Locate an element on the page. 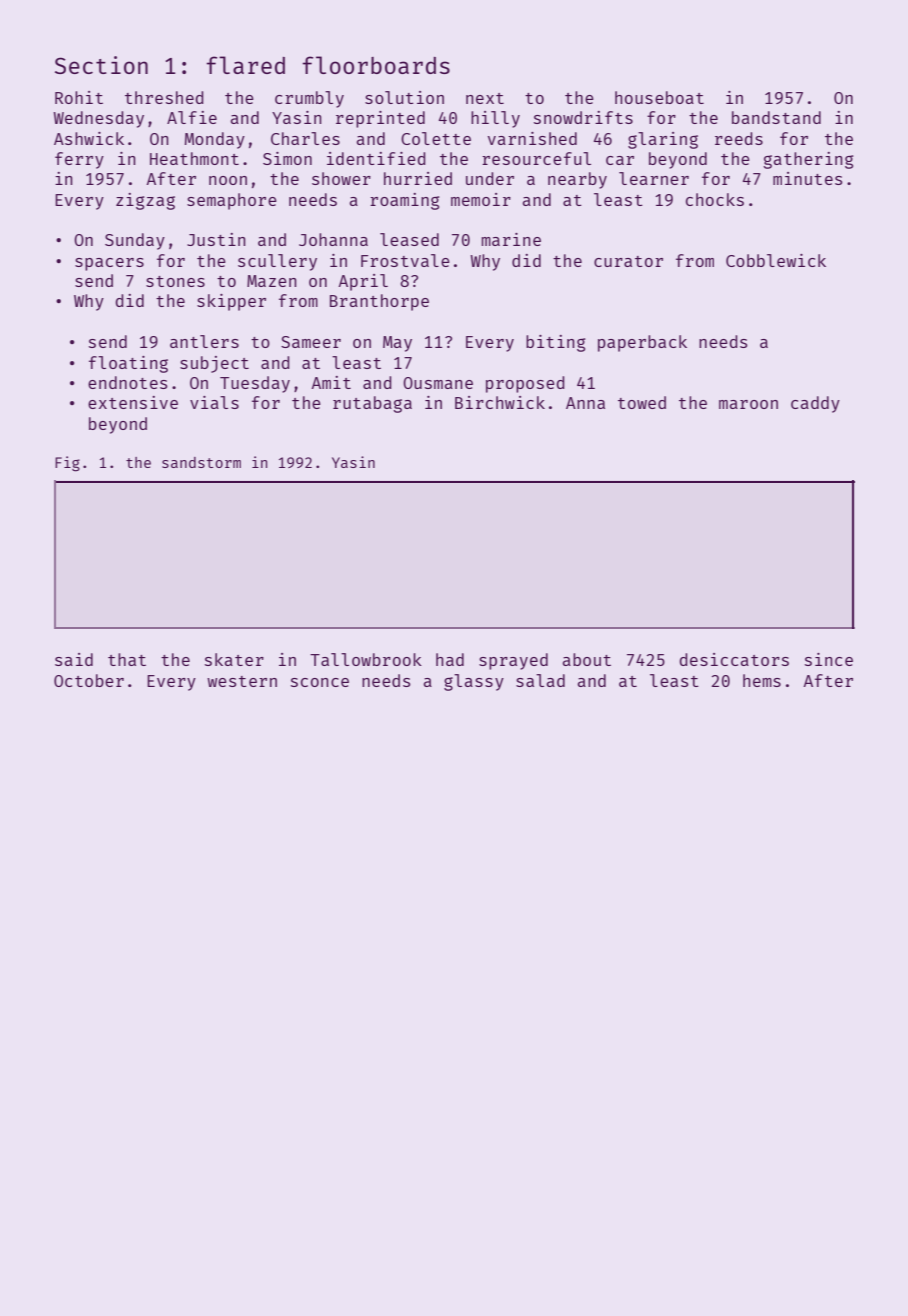 The height and width of the image is (1316, 908). skater is located at coordinates (234, 659).
